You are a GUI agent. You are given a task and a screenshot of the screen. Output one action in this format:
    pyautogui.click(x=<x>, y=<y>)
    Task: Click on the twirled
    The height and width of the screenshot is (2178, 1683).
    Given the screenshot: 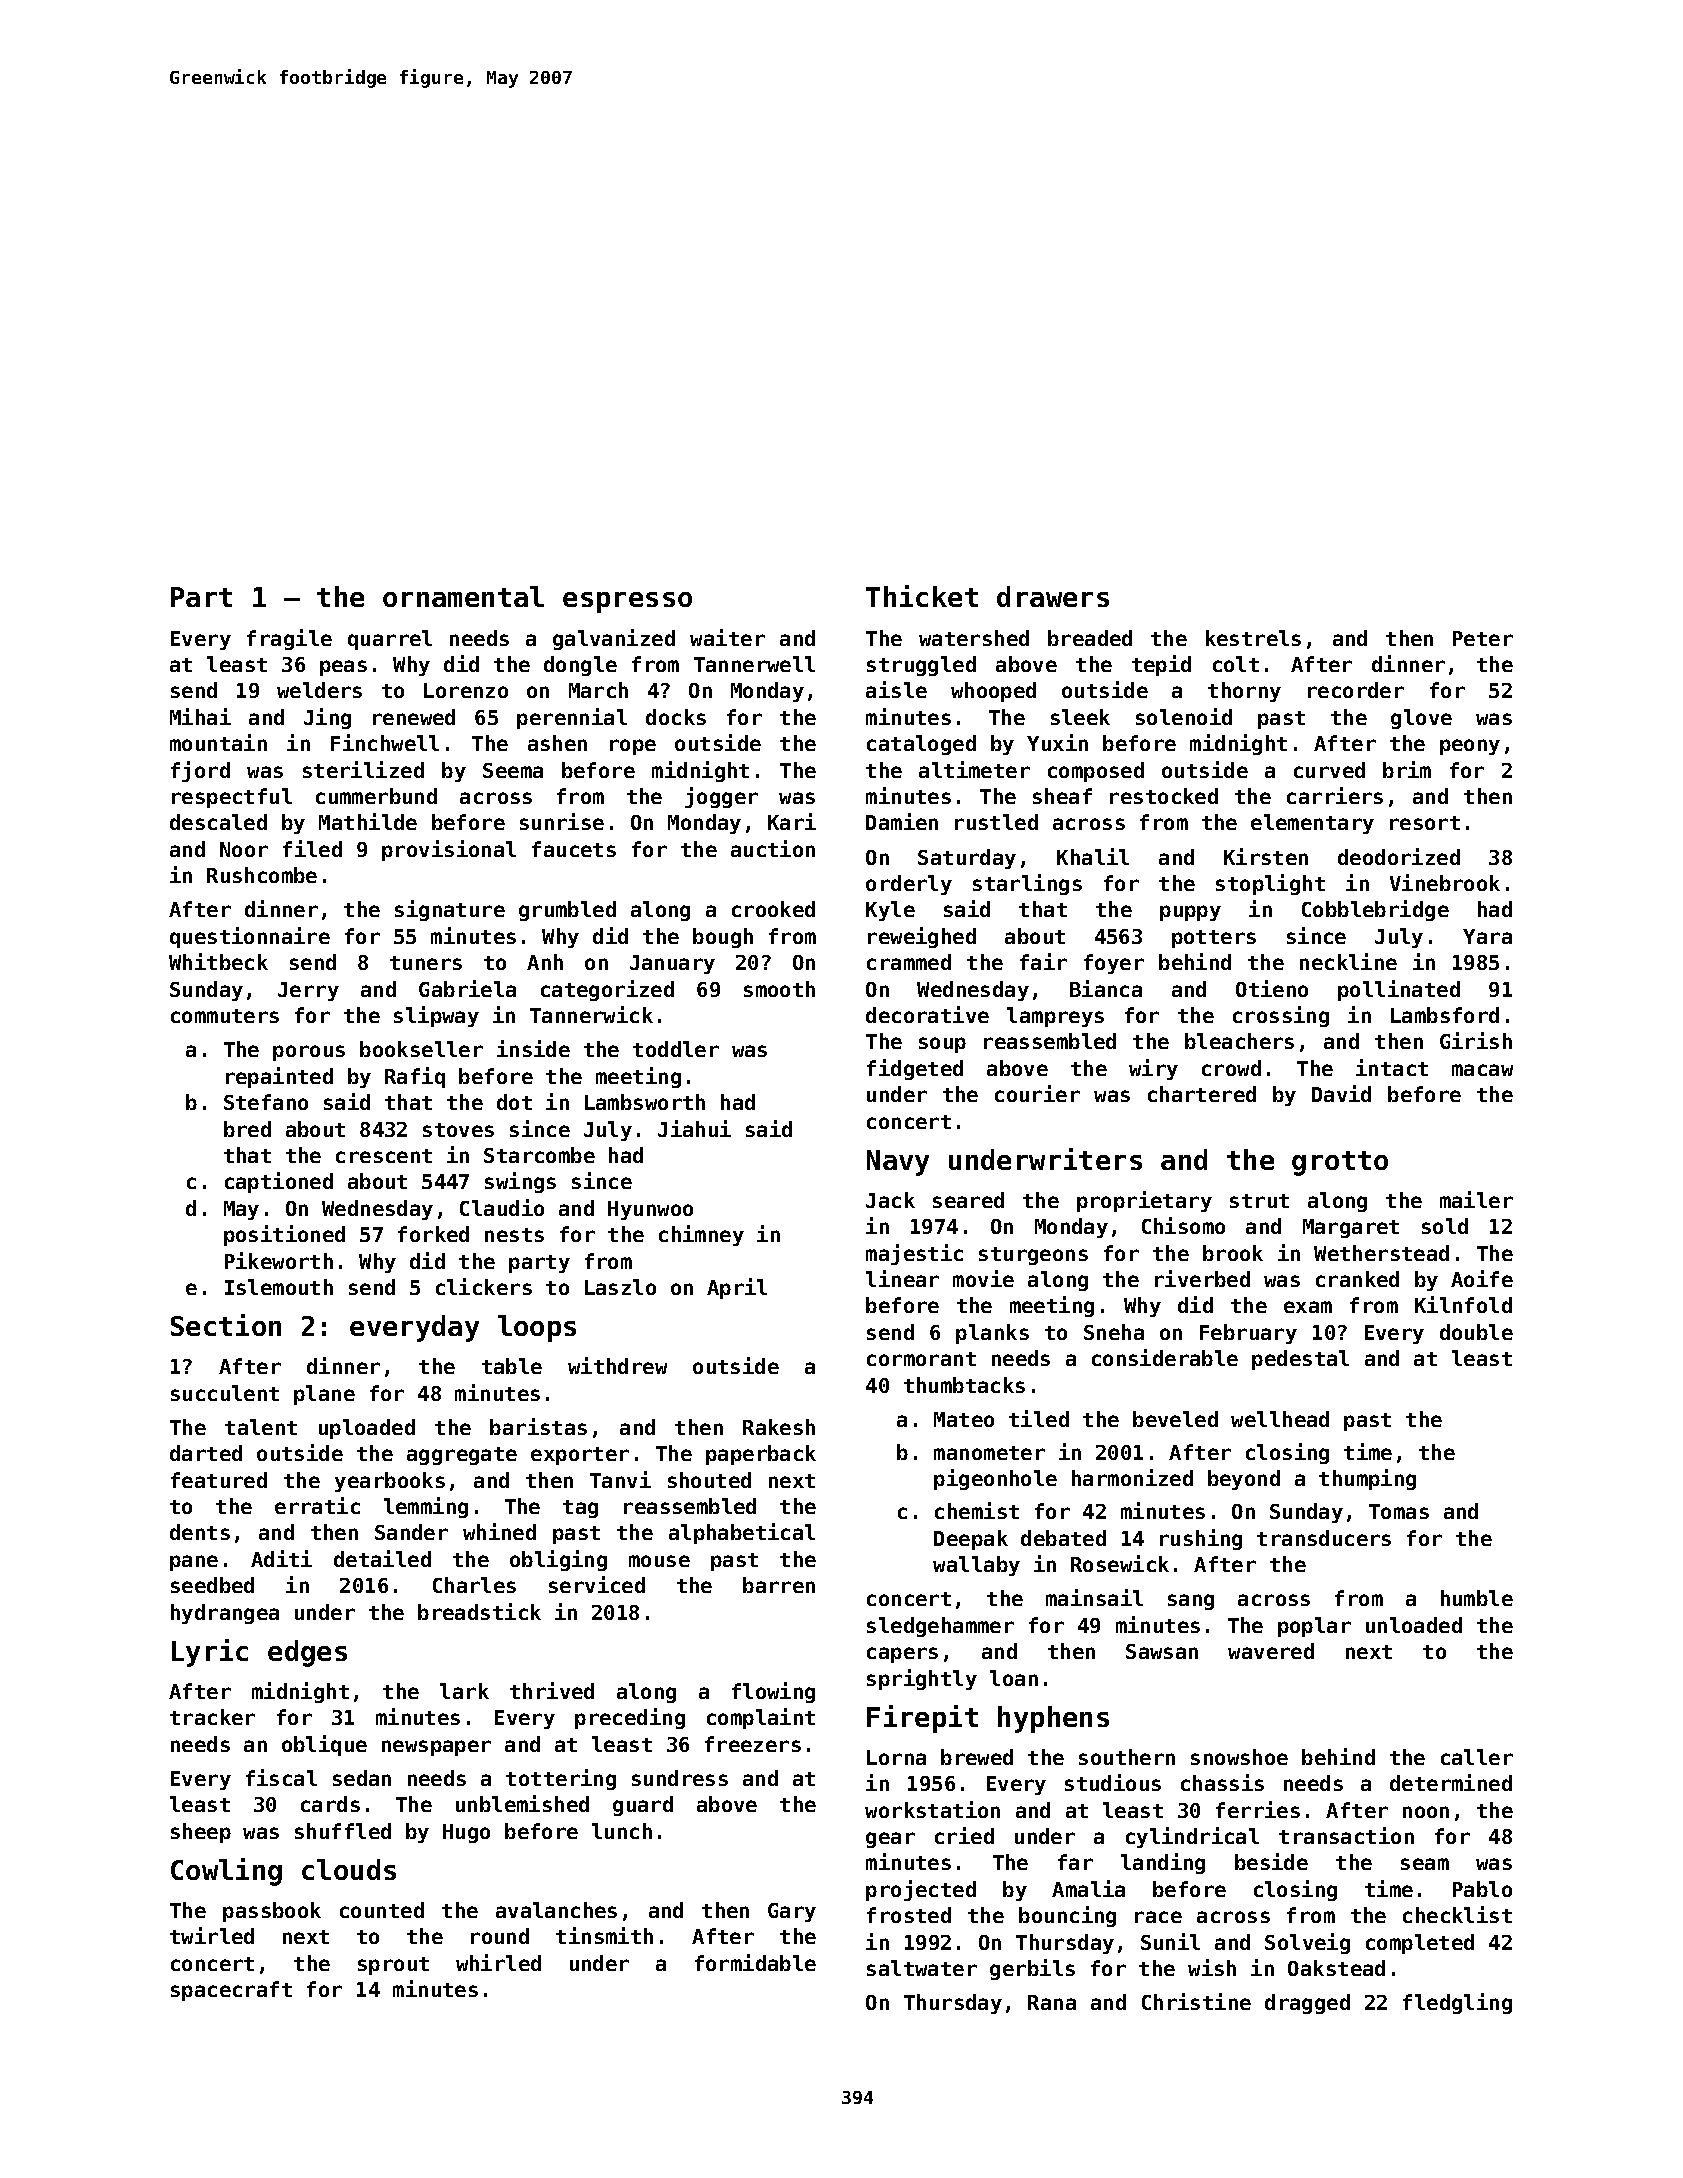 What is the action you would take?
    pyautogui.click(x=212, y=1935)
